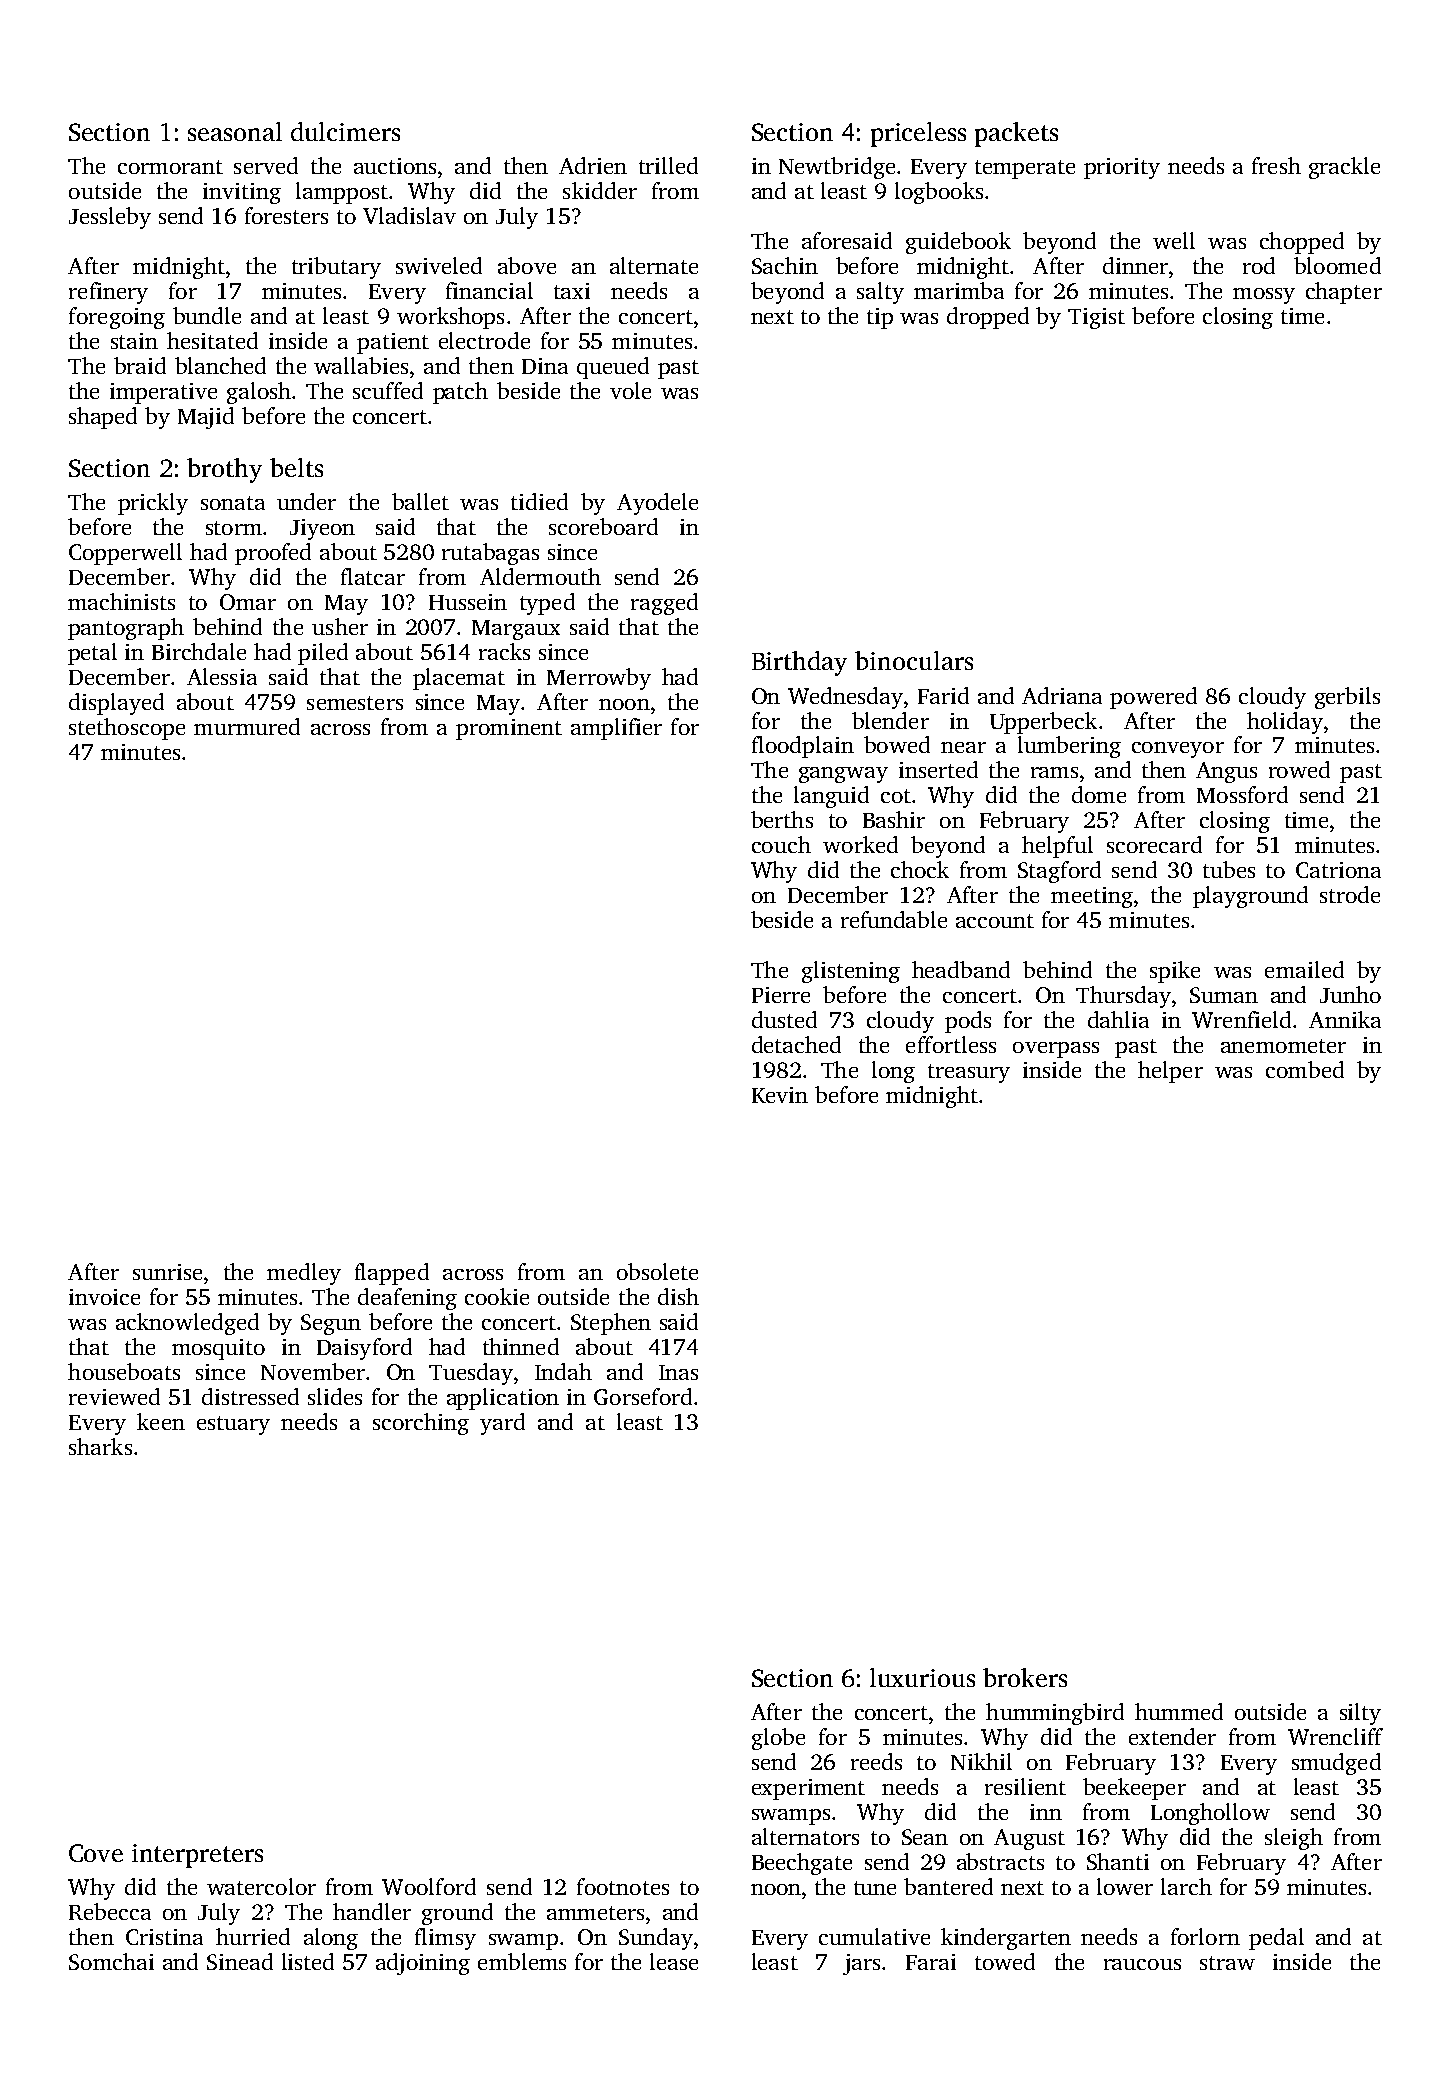 The height and width of the image is (2100, 1450). What do you see at coordinates (1135, 265) in the image?
I see `dinner` at bounding box center [1135, 265].
